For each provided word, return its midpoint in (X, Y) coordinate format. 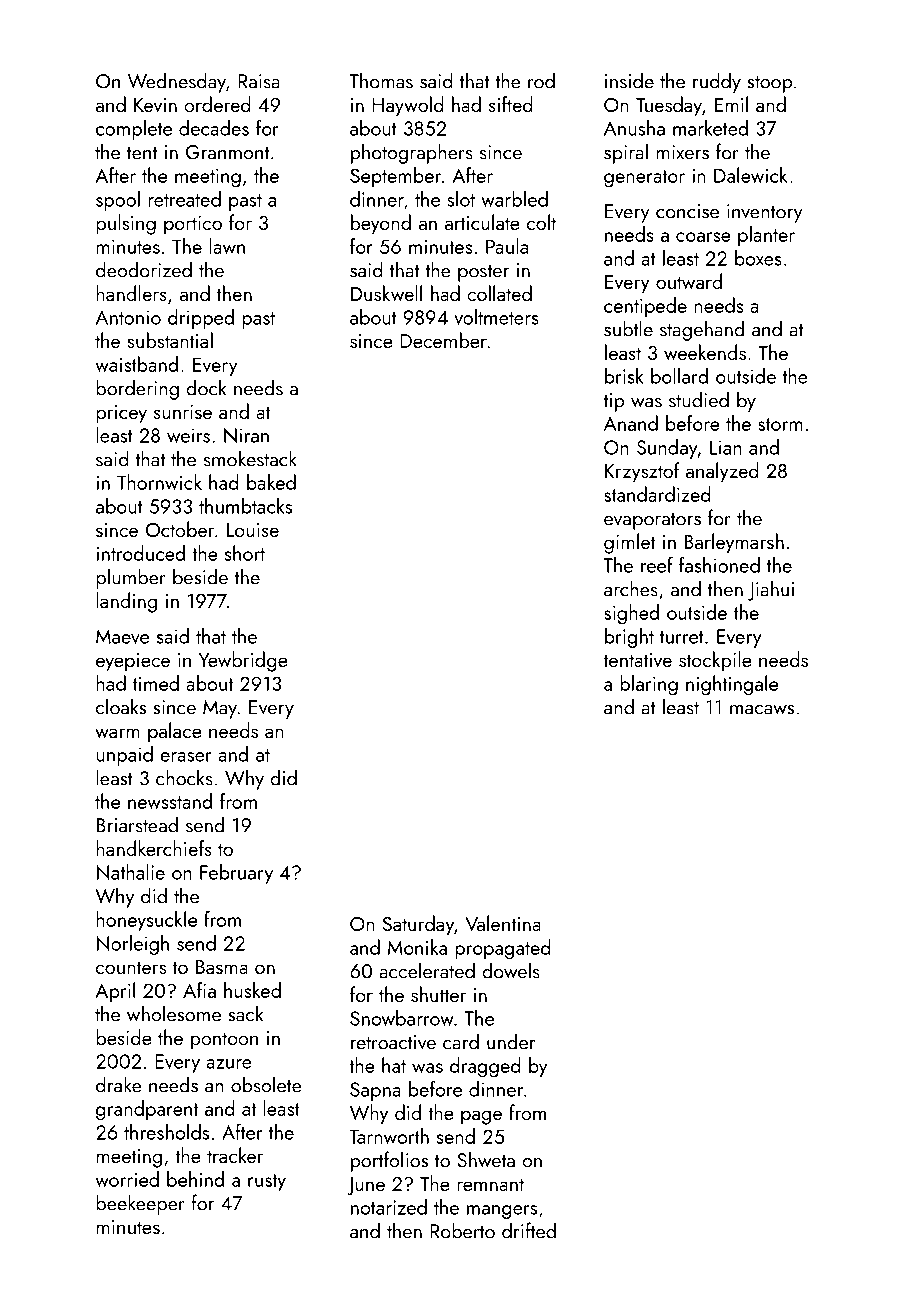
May (220, 709)
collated (499, 293)
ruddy (717, 82)
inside (629, 80)
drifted (529, 1230)
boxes (758, 258)
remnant (490, 1184)
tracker (235, 1155)
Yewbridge (243, 661)
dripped (201, 319)
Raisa (259, 81)
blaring (649, 685)
